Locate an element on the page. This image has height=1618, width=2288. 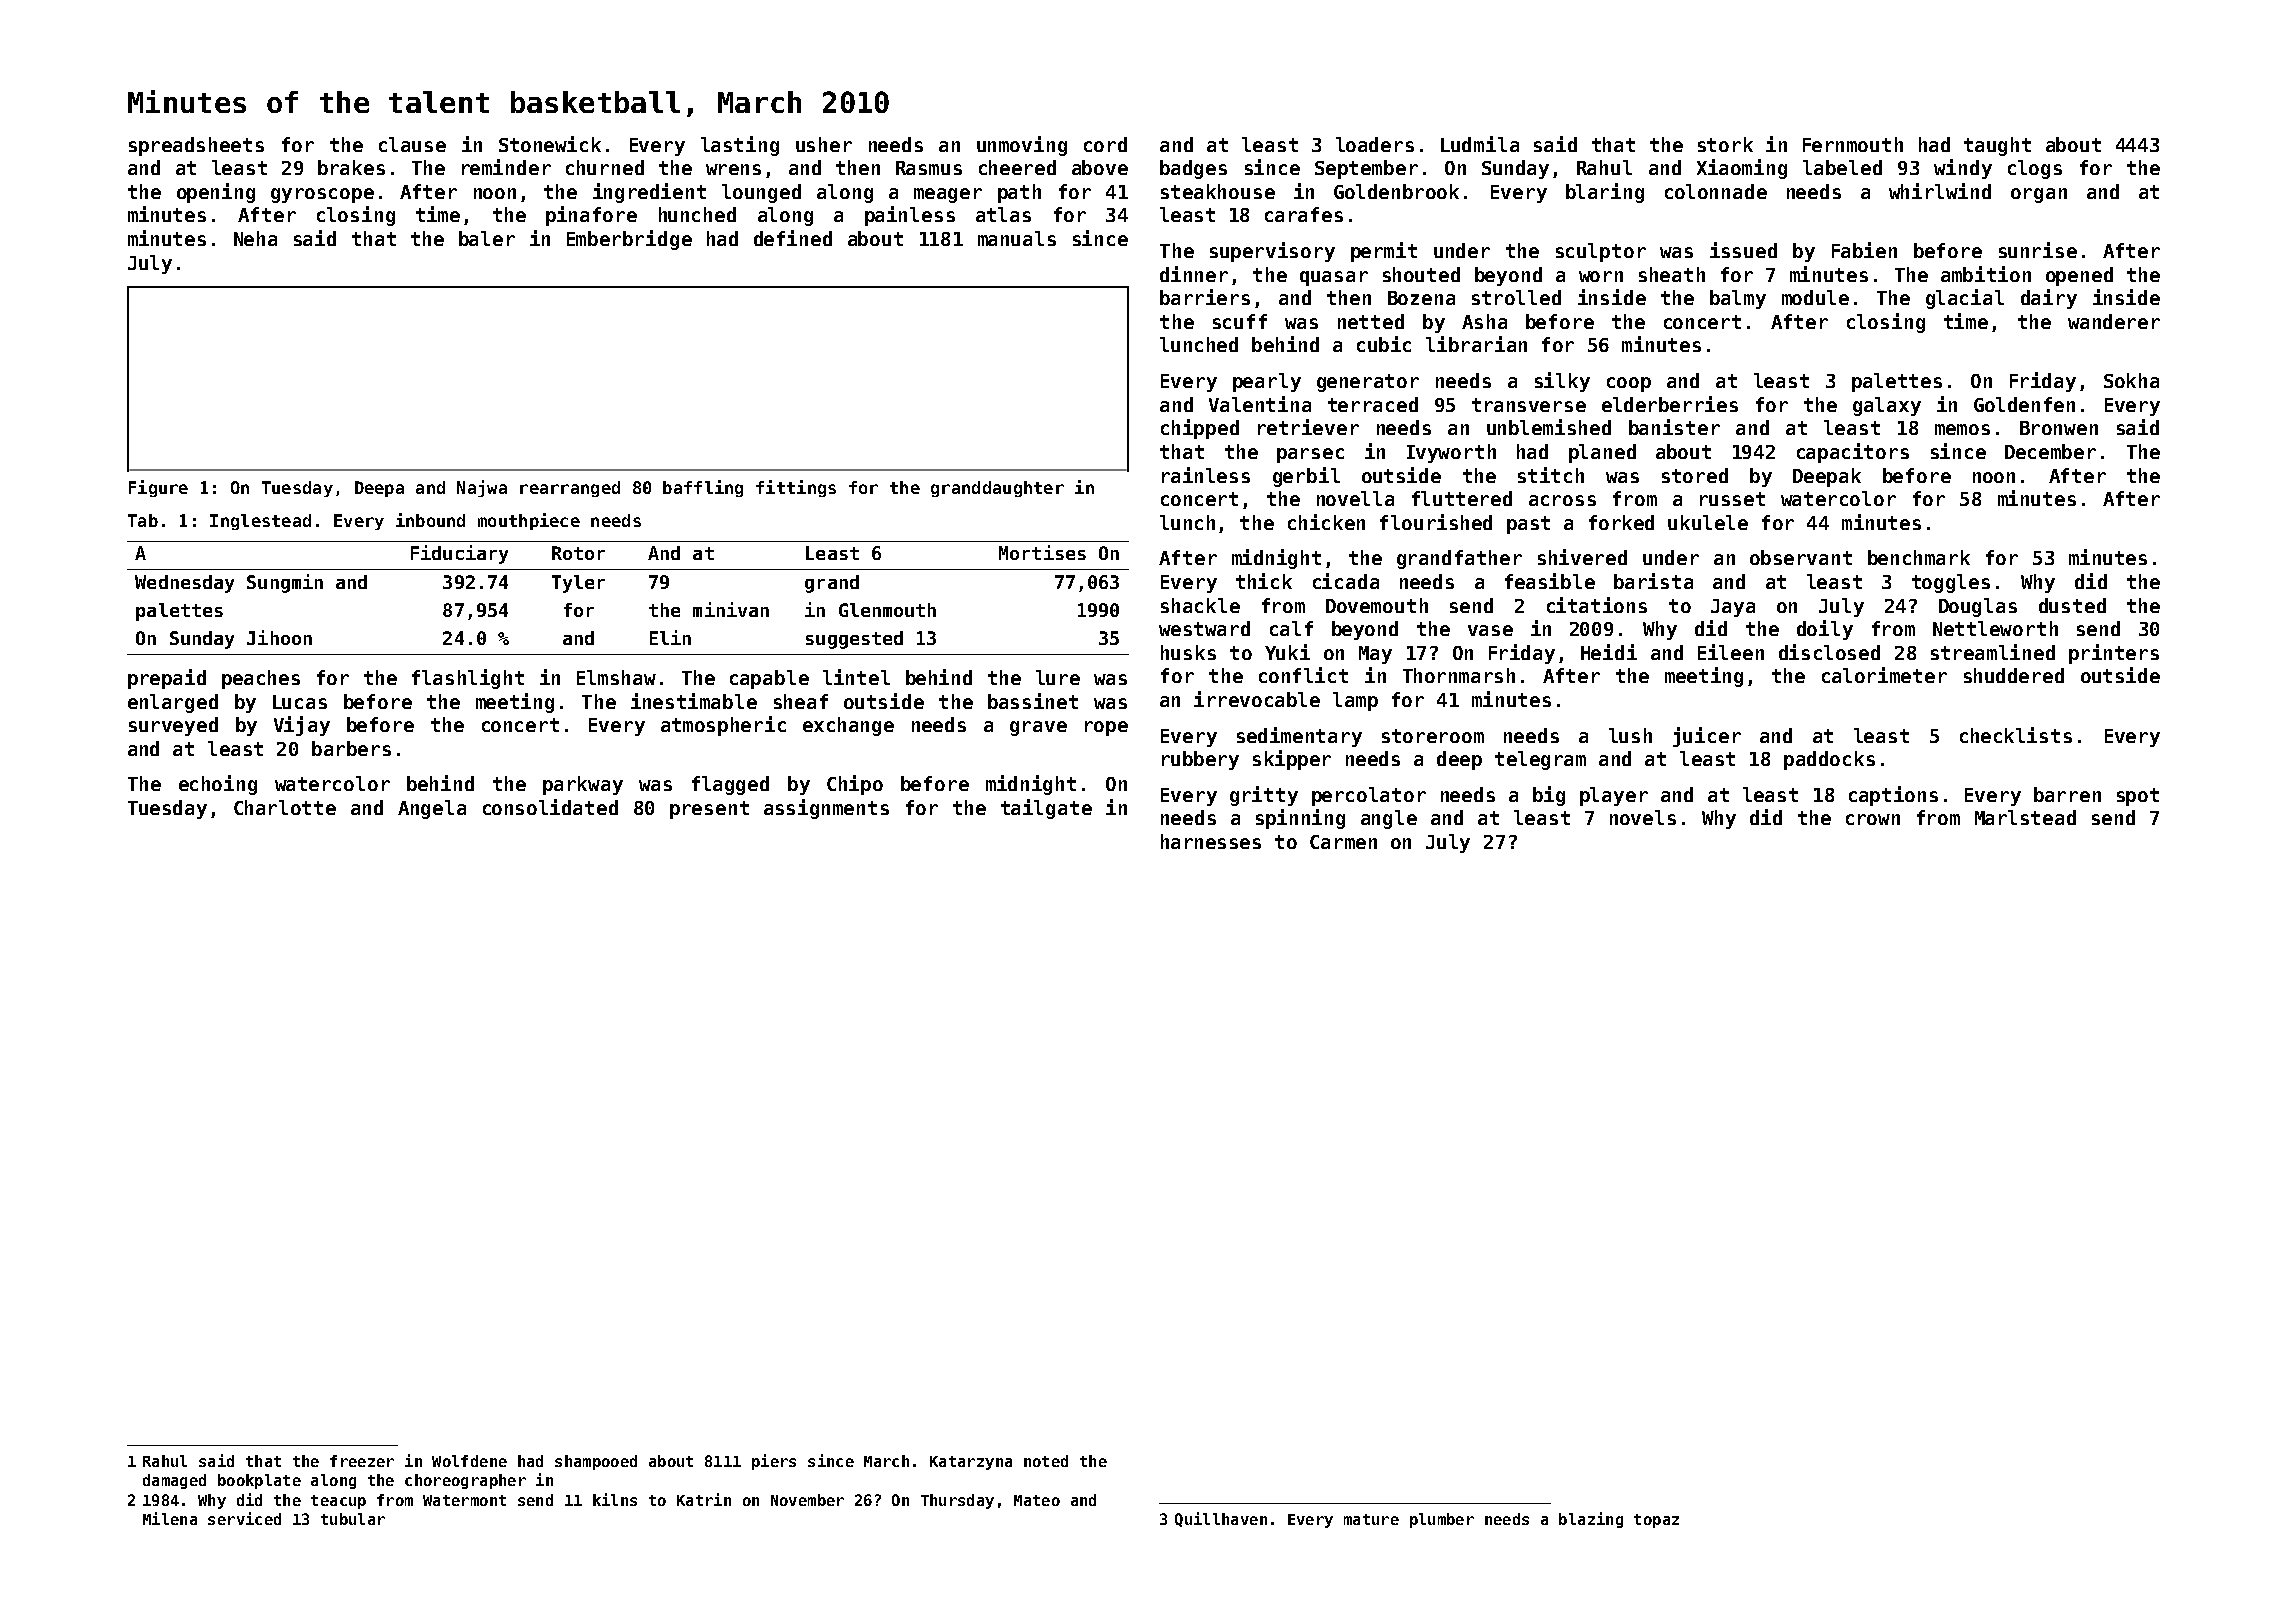
Marlstead is located at coordinates (2025, 817).
